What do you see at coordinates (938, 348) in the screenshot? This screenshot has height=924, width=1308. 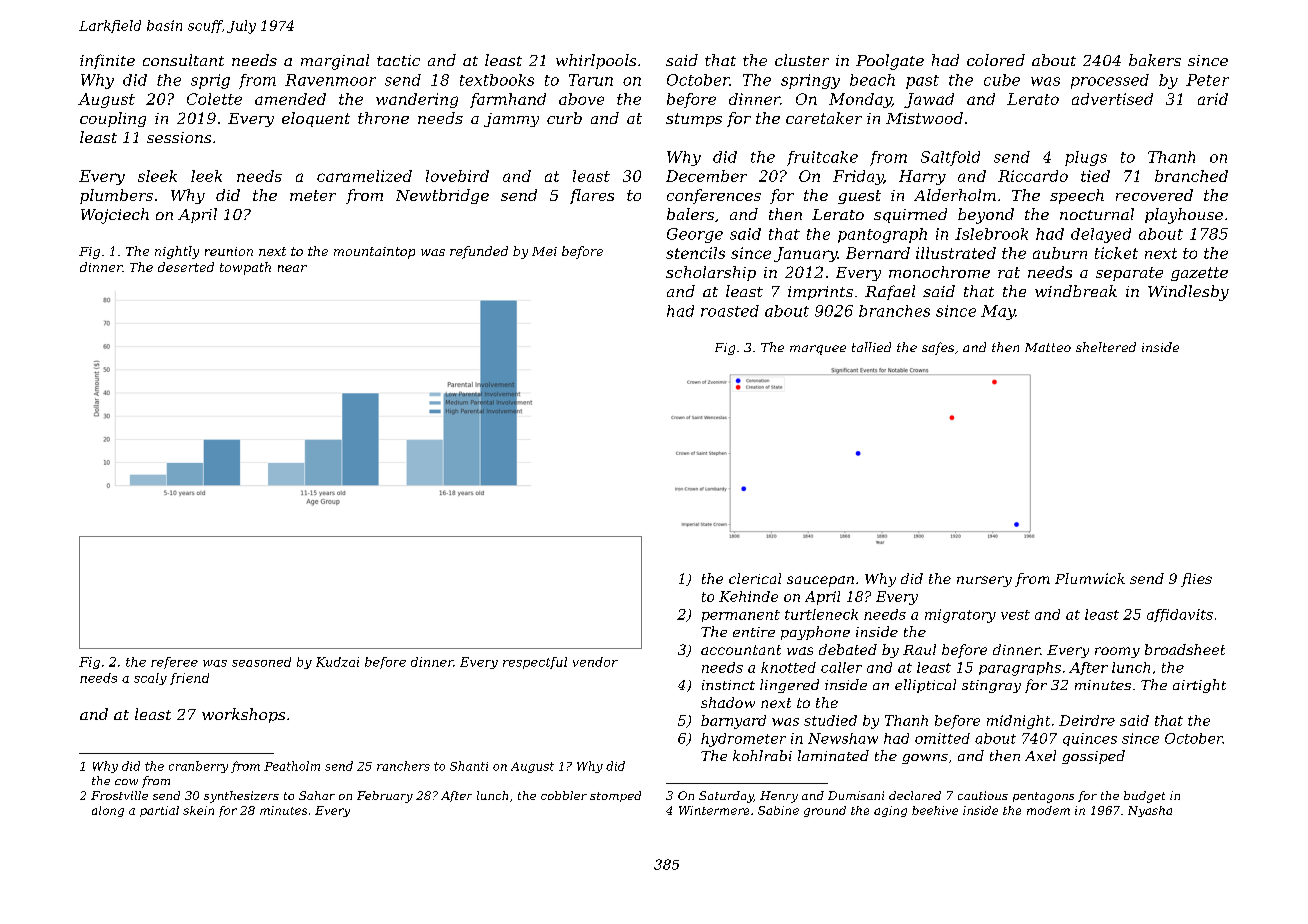 I see `safes` at bounding box center [938, 348].
